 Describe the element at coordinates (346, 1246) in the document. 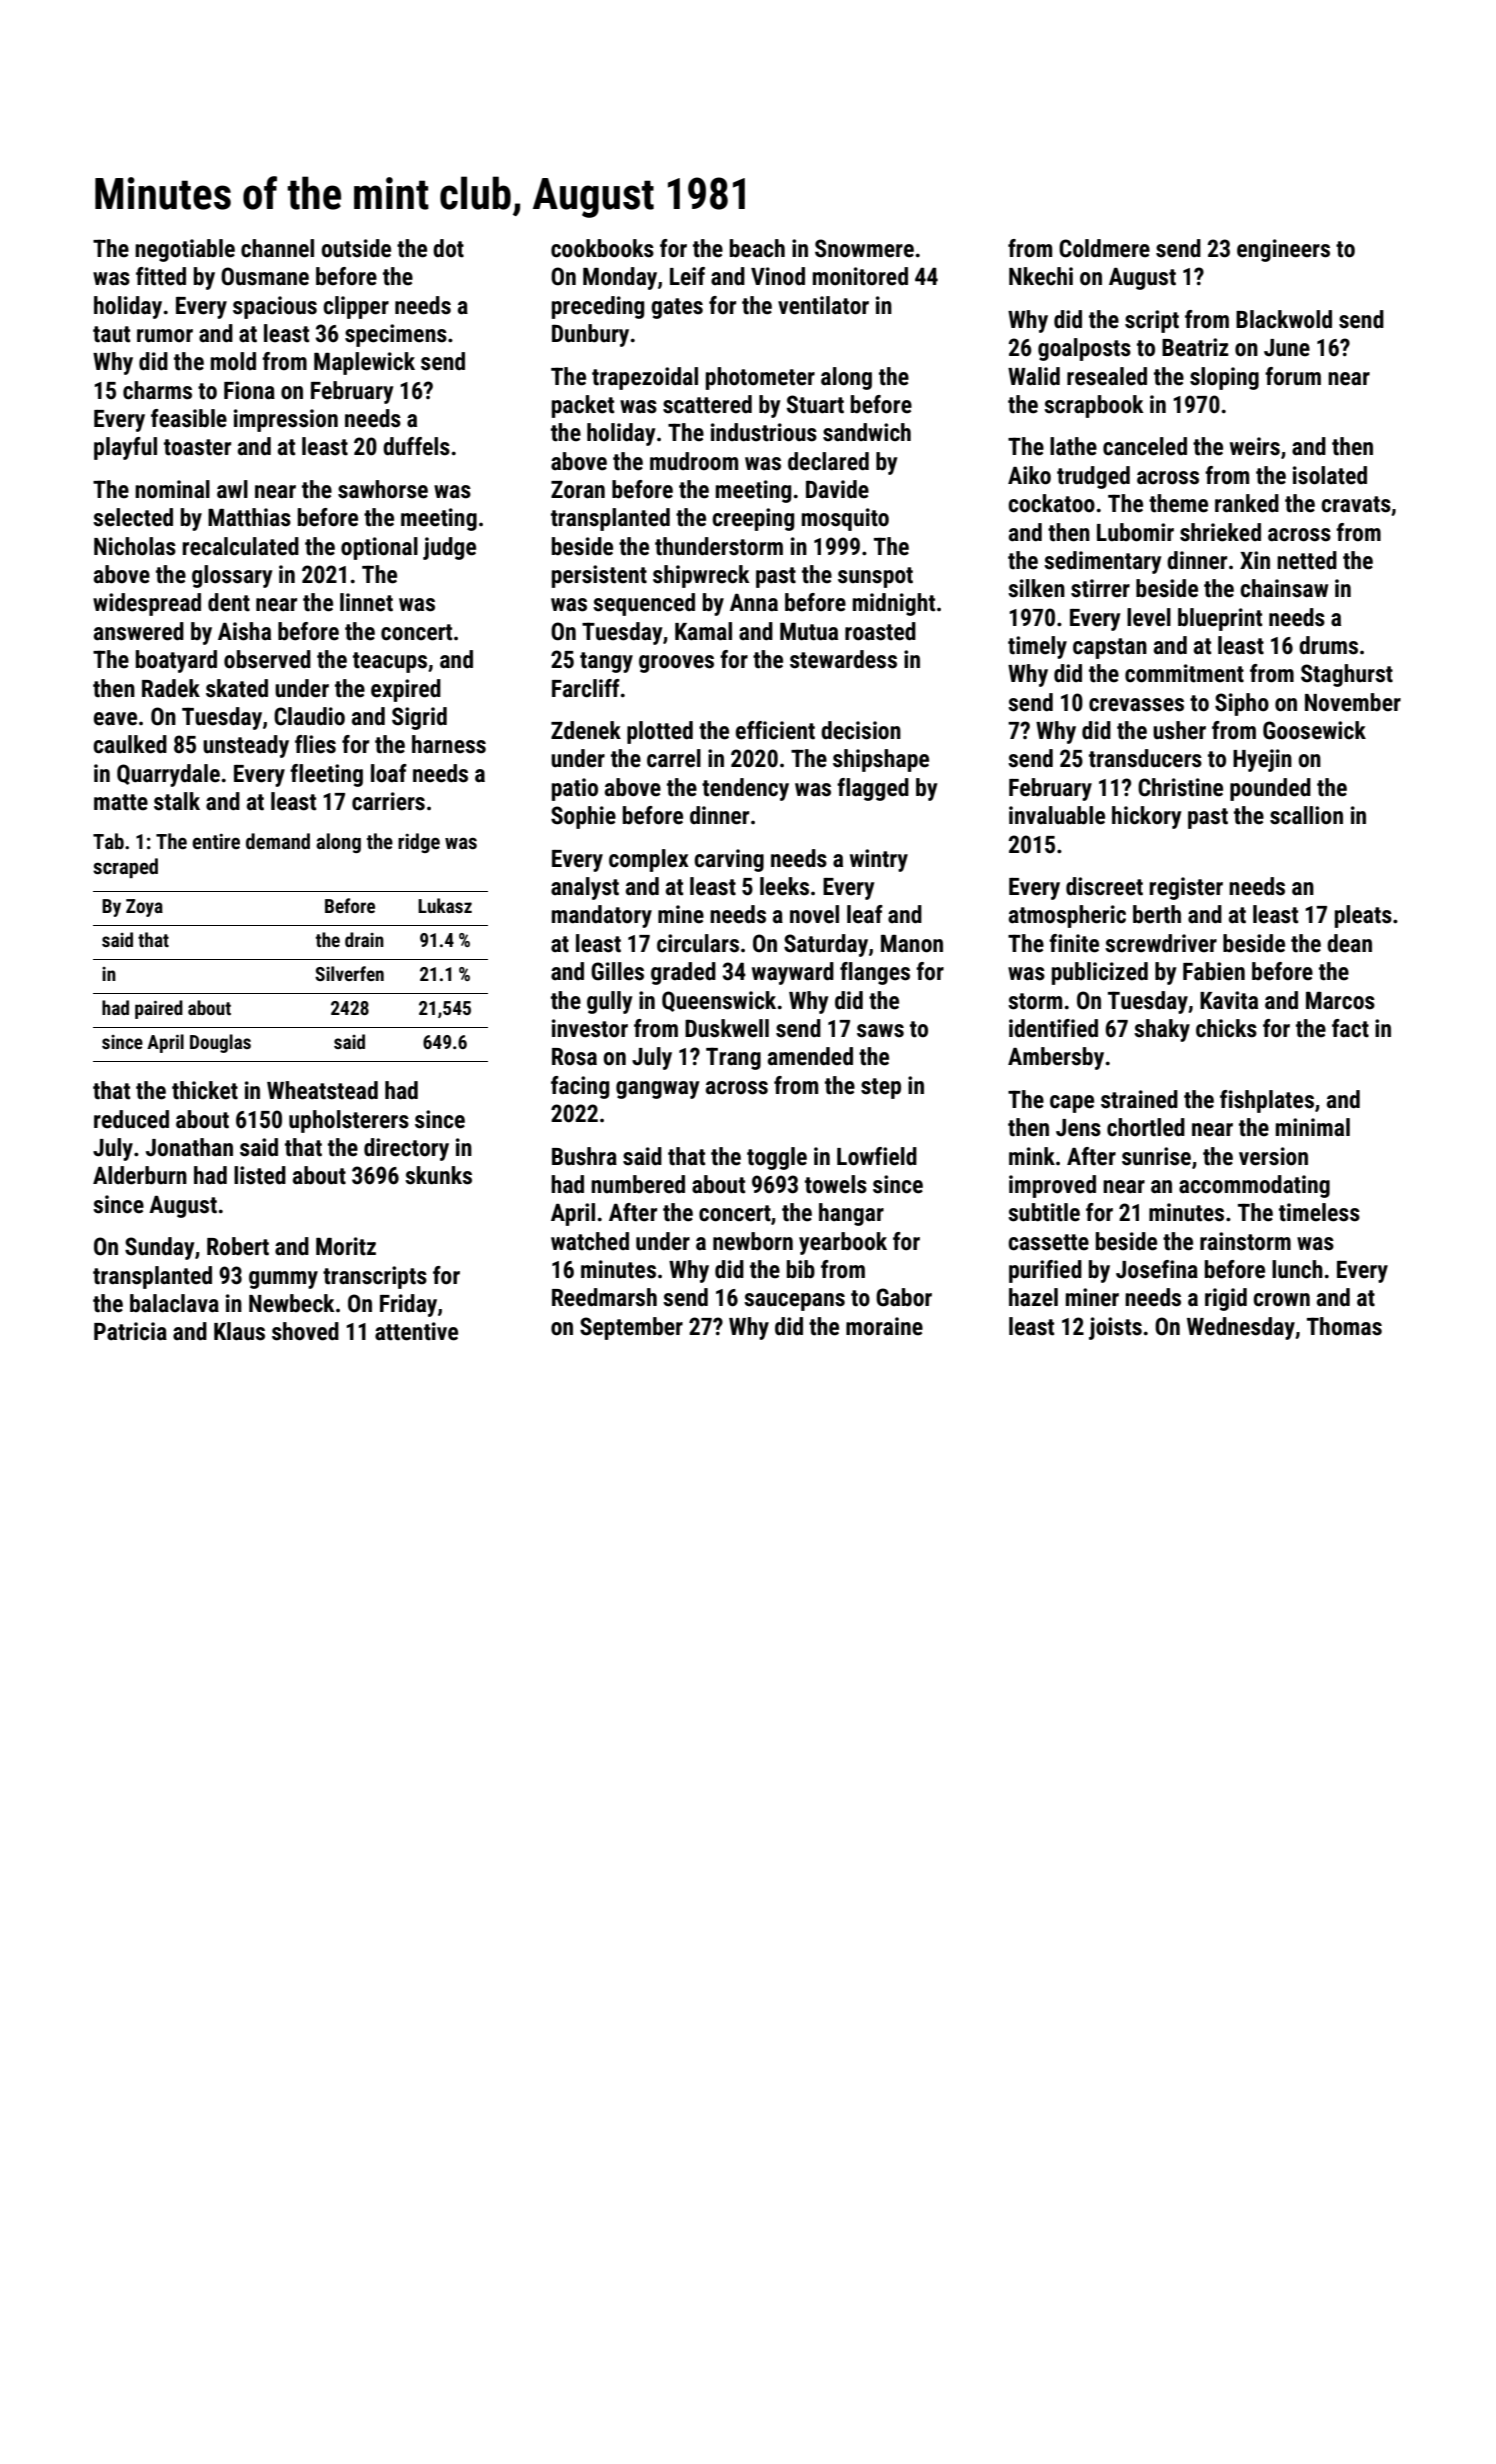

I see `Moritz` at that location.
